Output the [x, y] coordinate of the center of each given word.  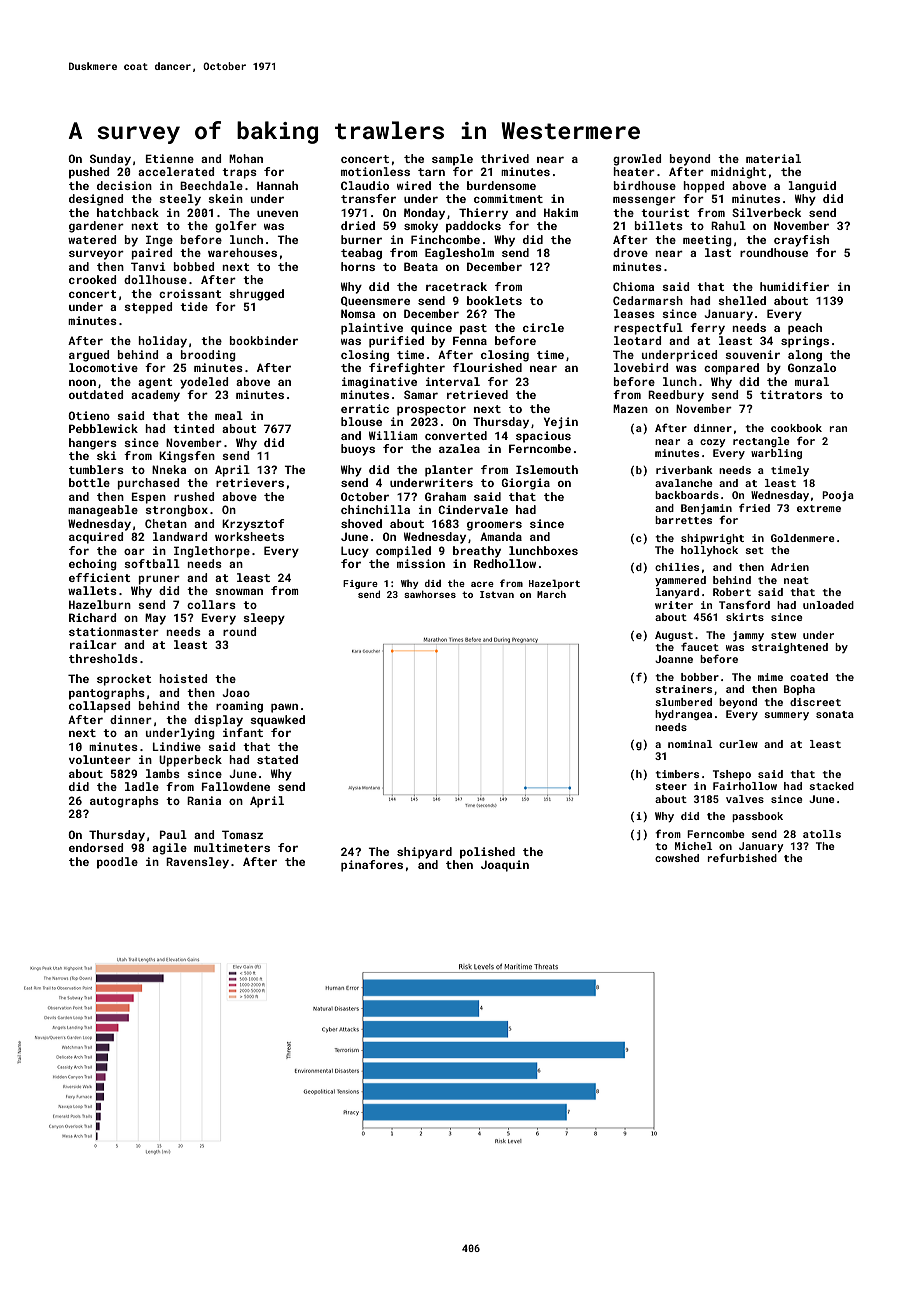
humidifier [794, 286]
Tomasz [242, 834]
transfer [368, 198]
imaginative [379, 383]
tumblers [96, 469]
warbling [776, 454]
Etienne [169, 158]
